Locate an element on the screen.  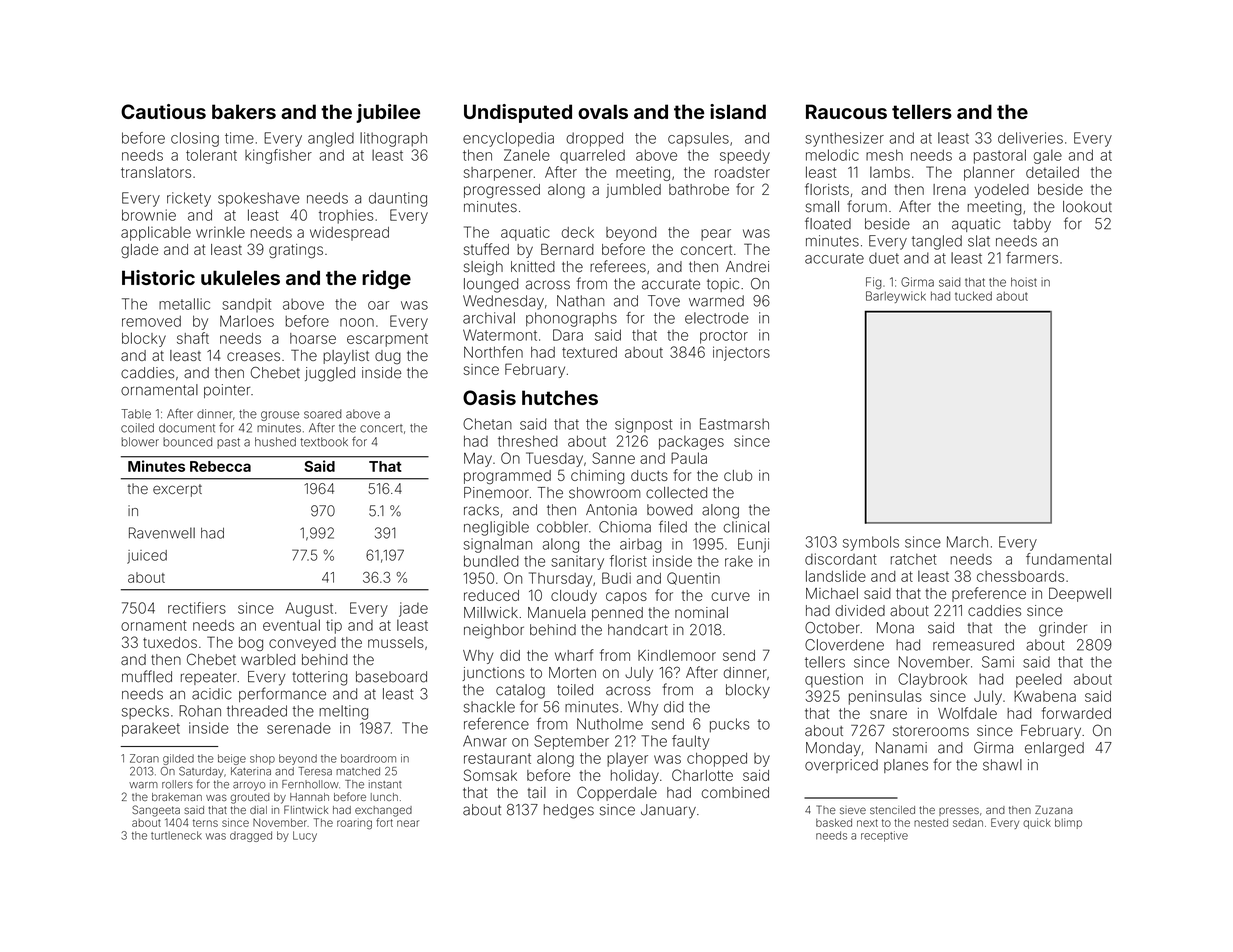
chiming is located at coordinates (597, 477).
